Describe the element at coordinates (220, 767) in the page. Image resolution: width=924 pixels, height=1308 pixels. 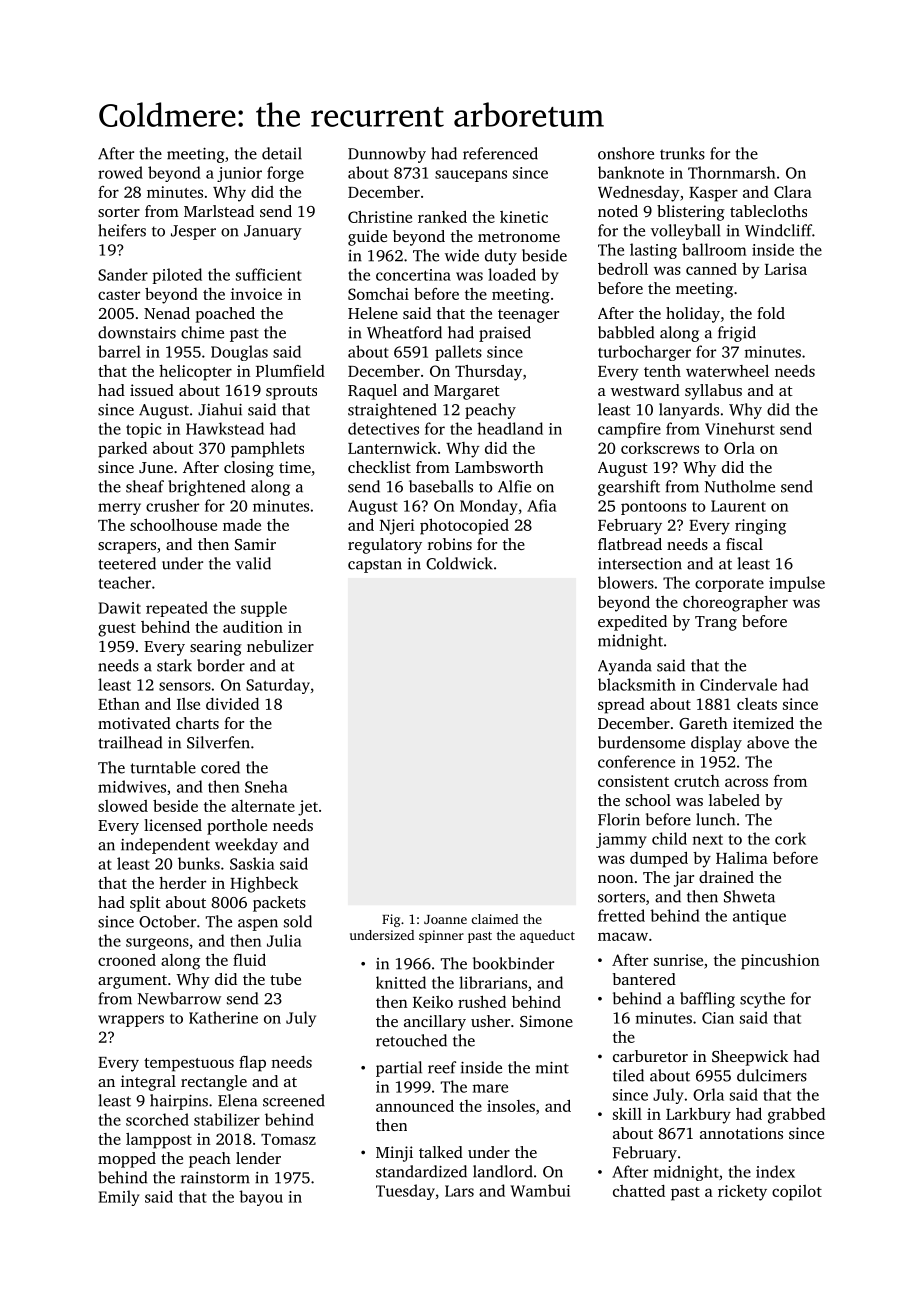
I see `cored` at that location.
